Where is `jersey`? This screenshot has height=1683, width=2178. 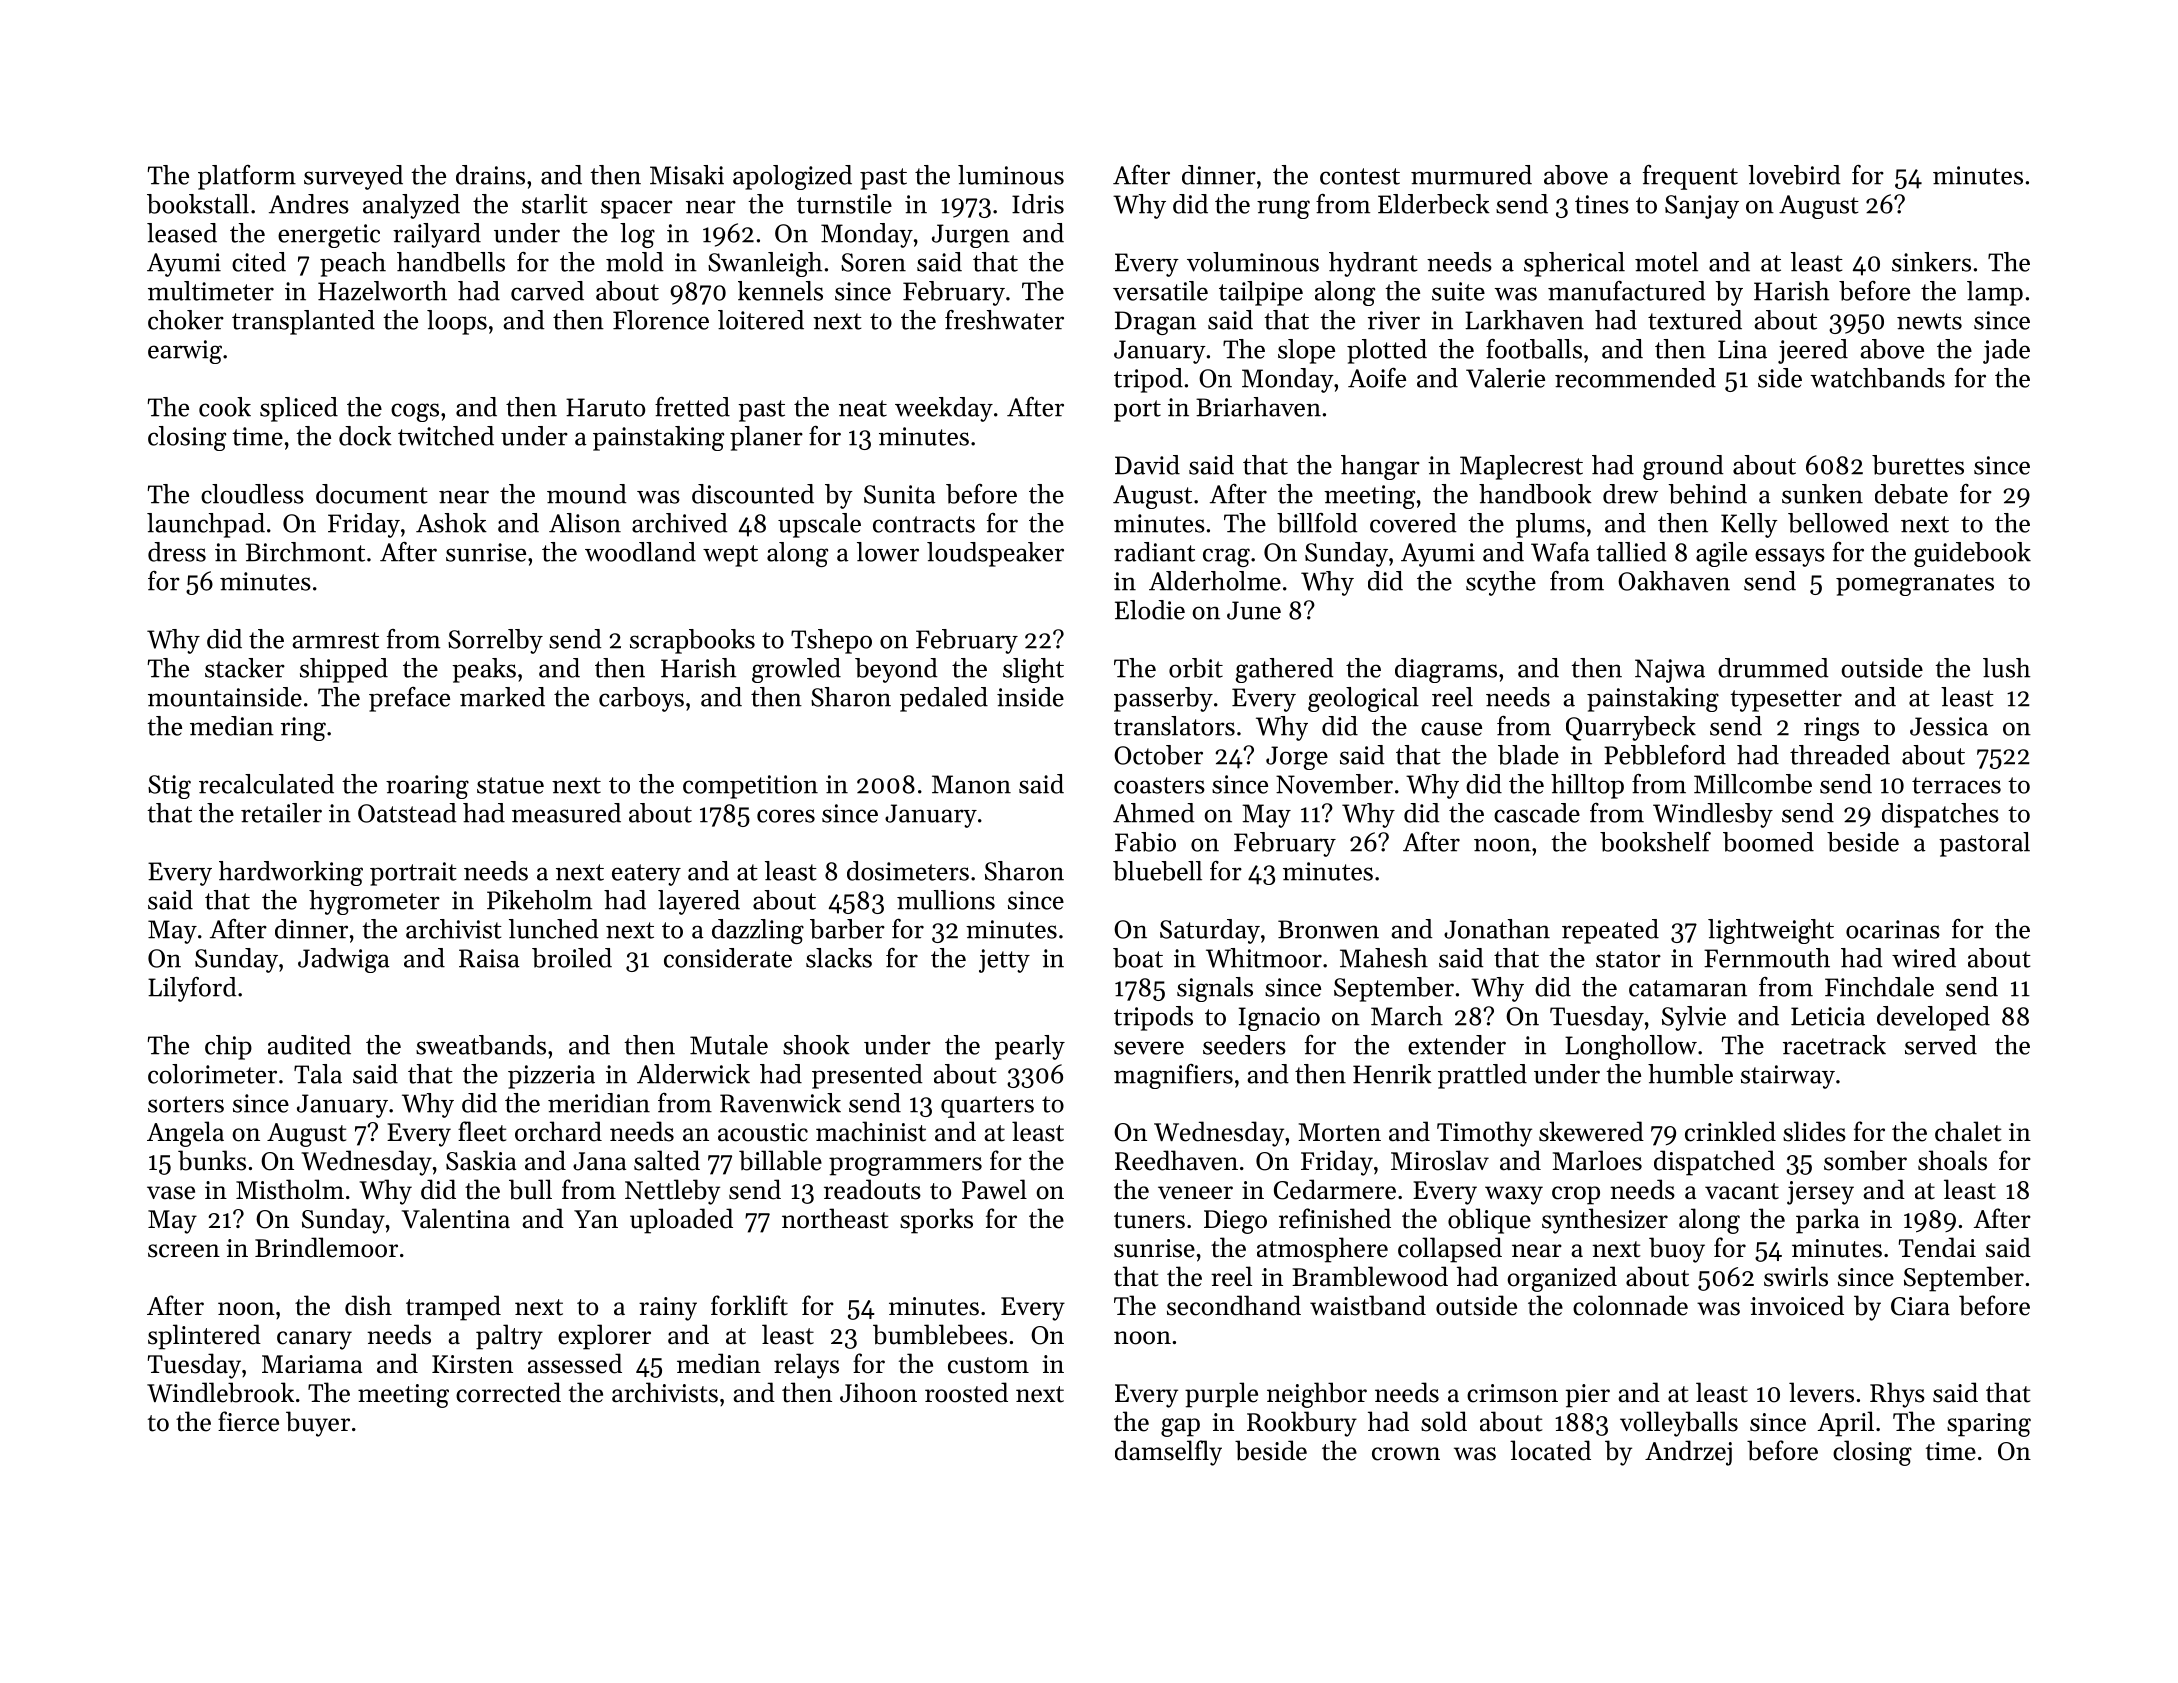
jersey is located at coordinates (1820, 1193).
